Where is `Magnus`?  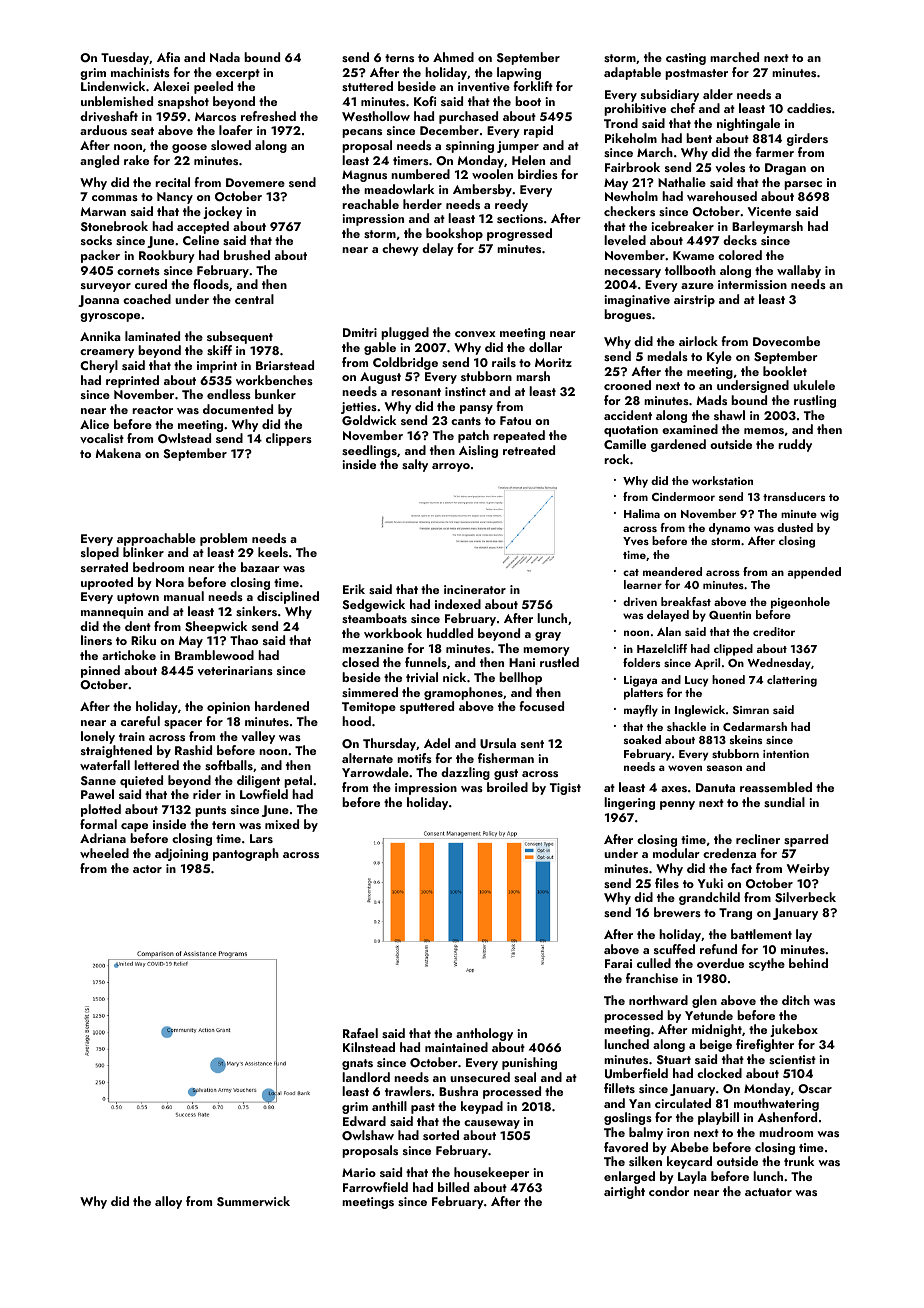 Magnus is located at coordinates (364, 176).
